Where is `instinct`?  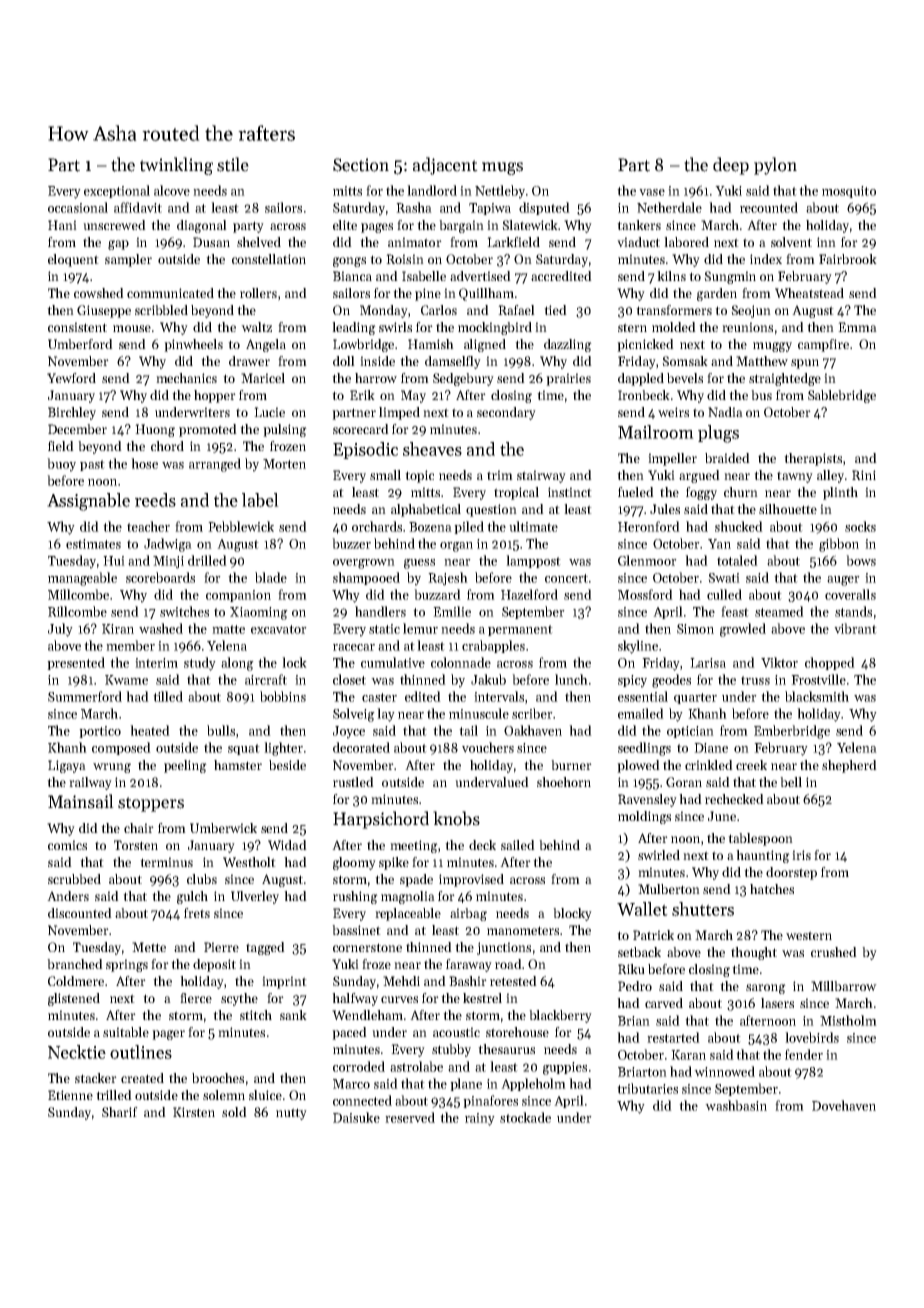
instinct is located at coordinates (570, 492).
